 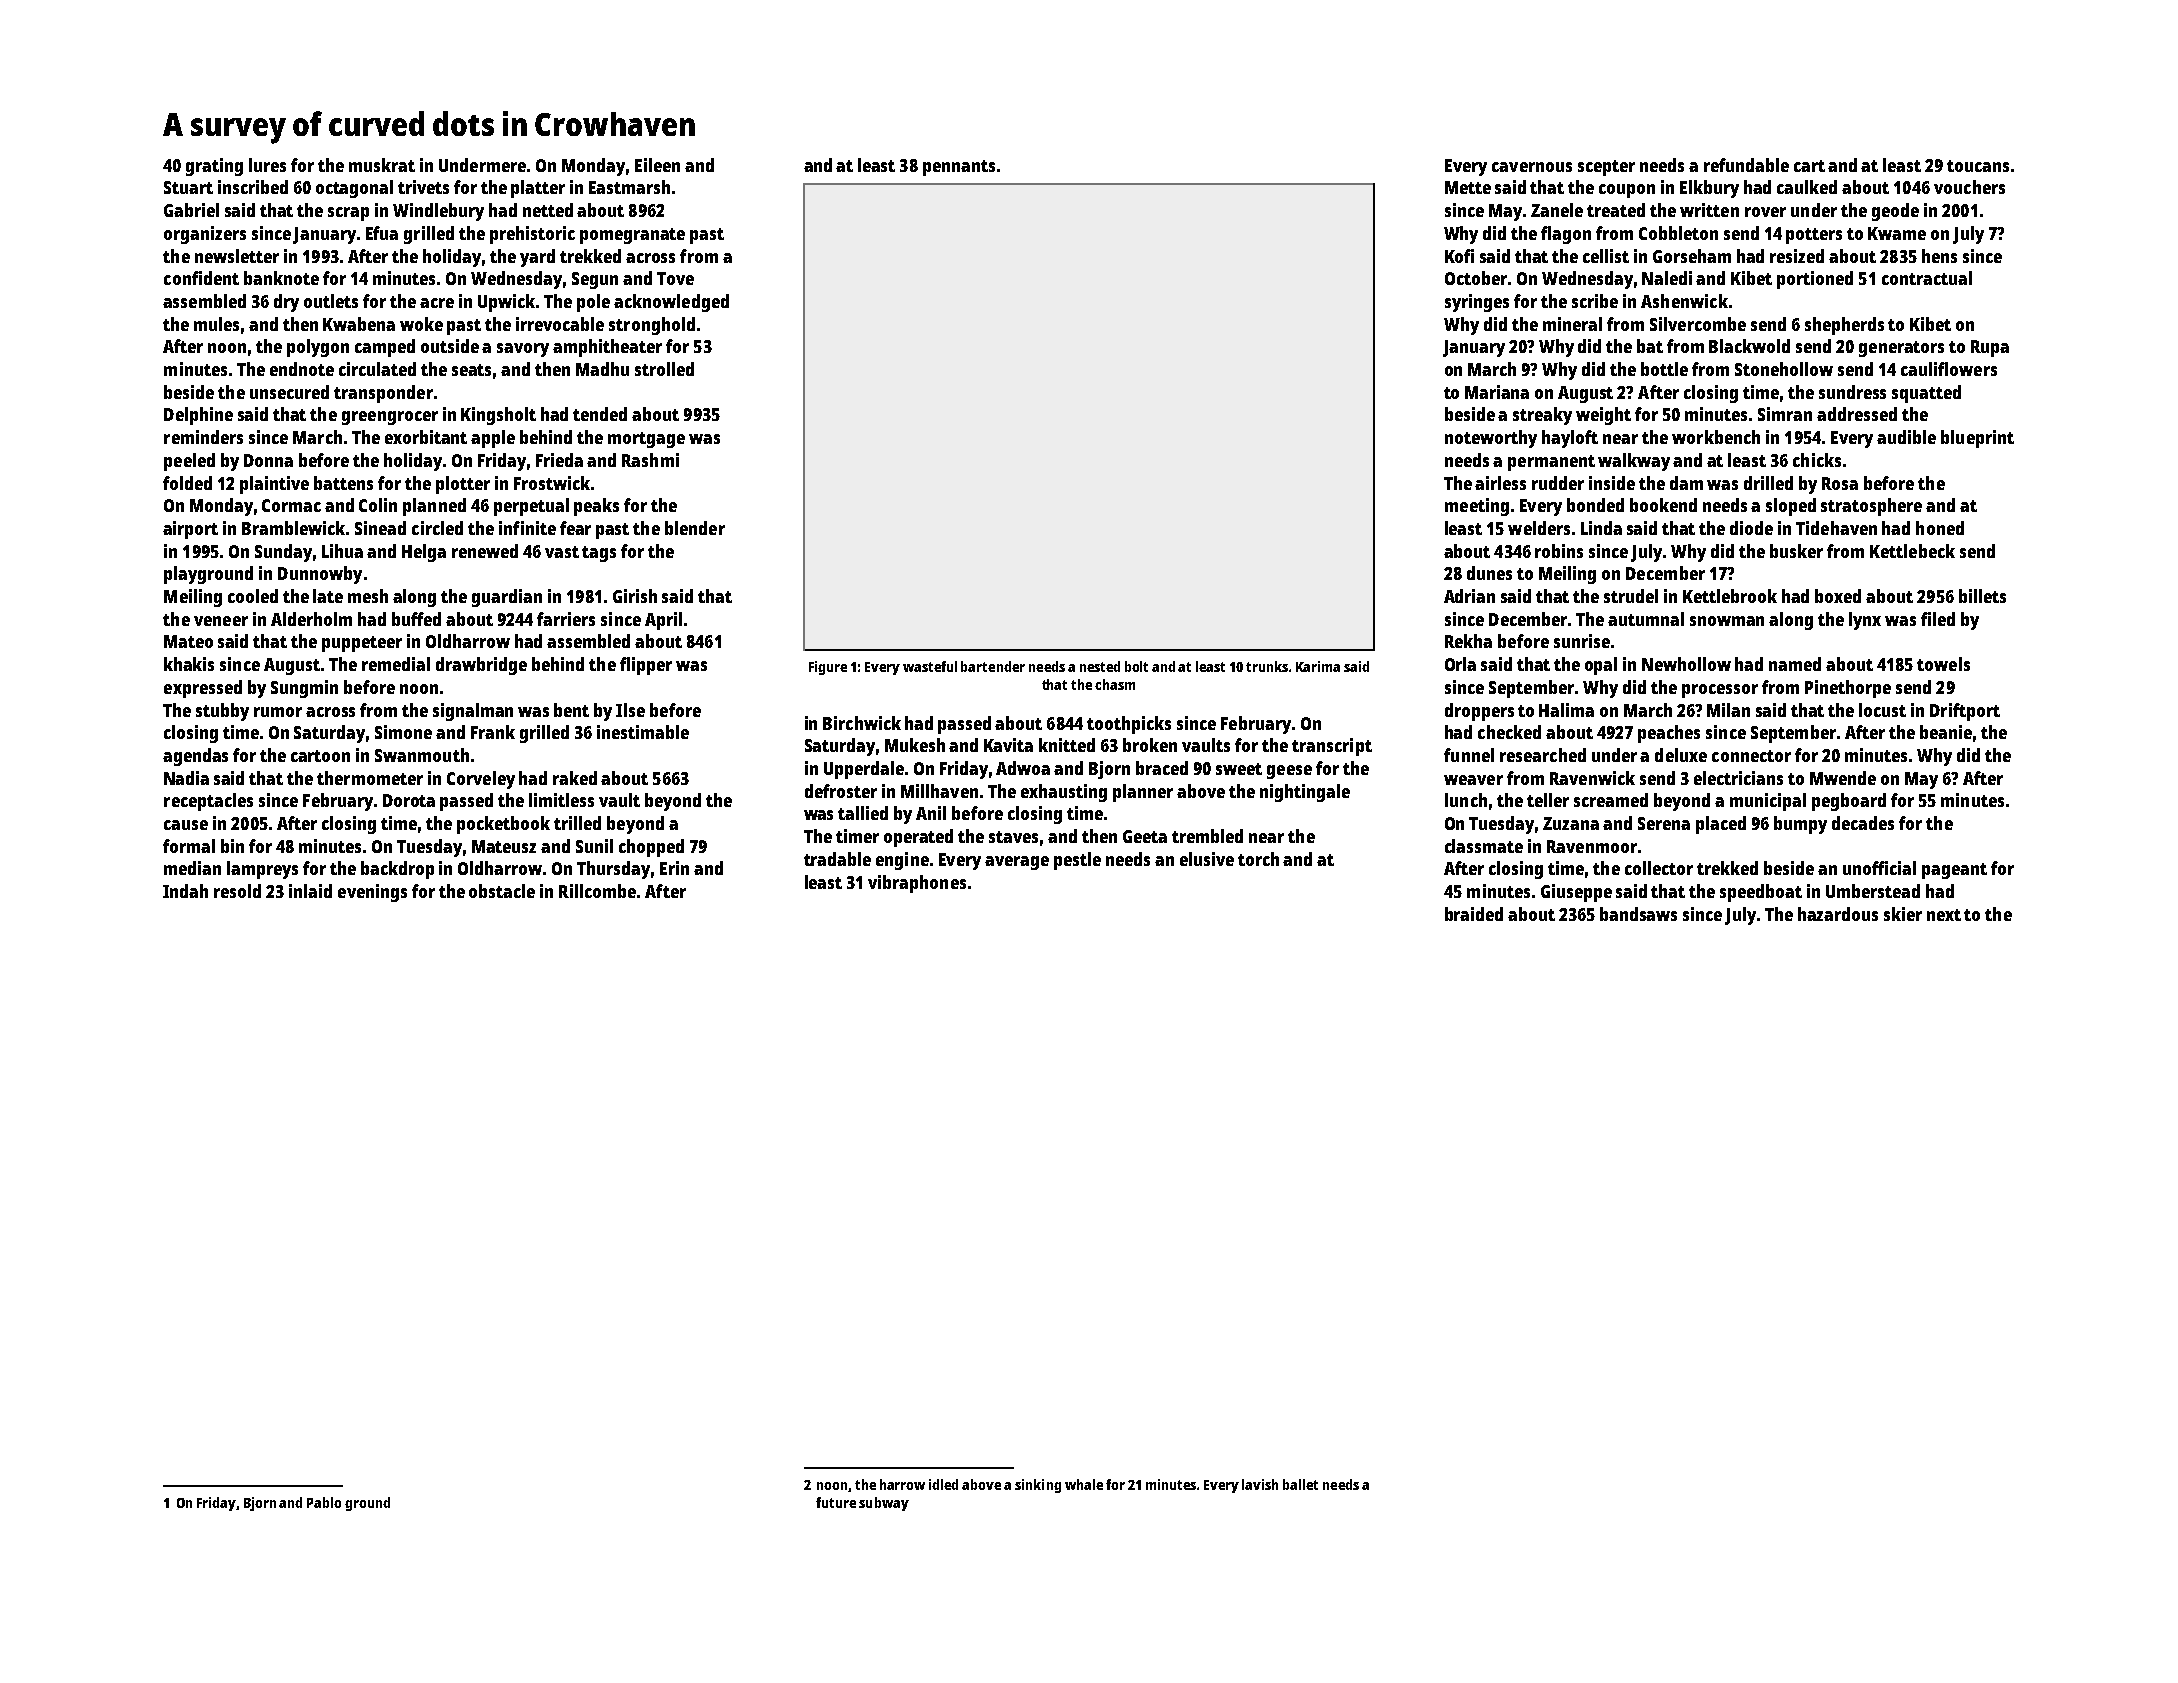 What do you see at coordinates (205, 235) in the screenshot?
I see `organizers` at bounding box center [205, 235].
